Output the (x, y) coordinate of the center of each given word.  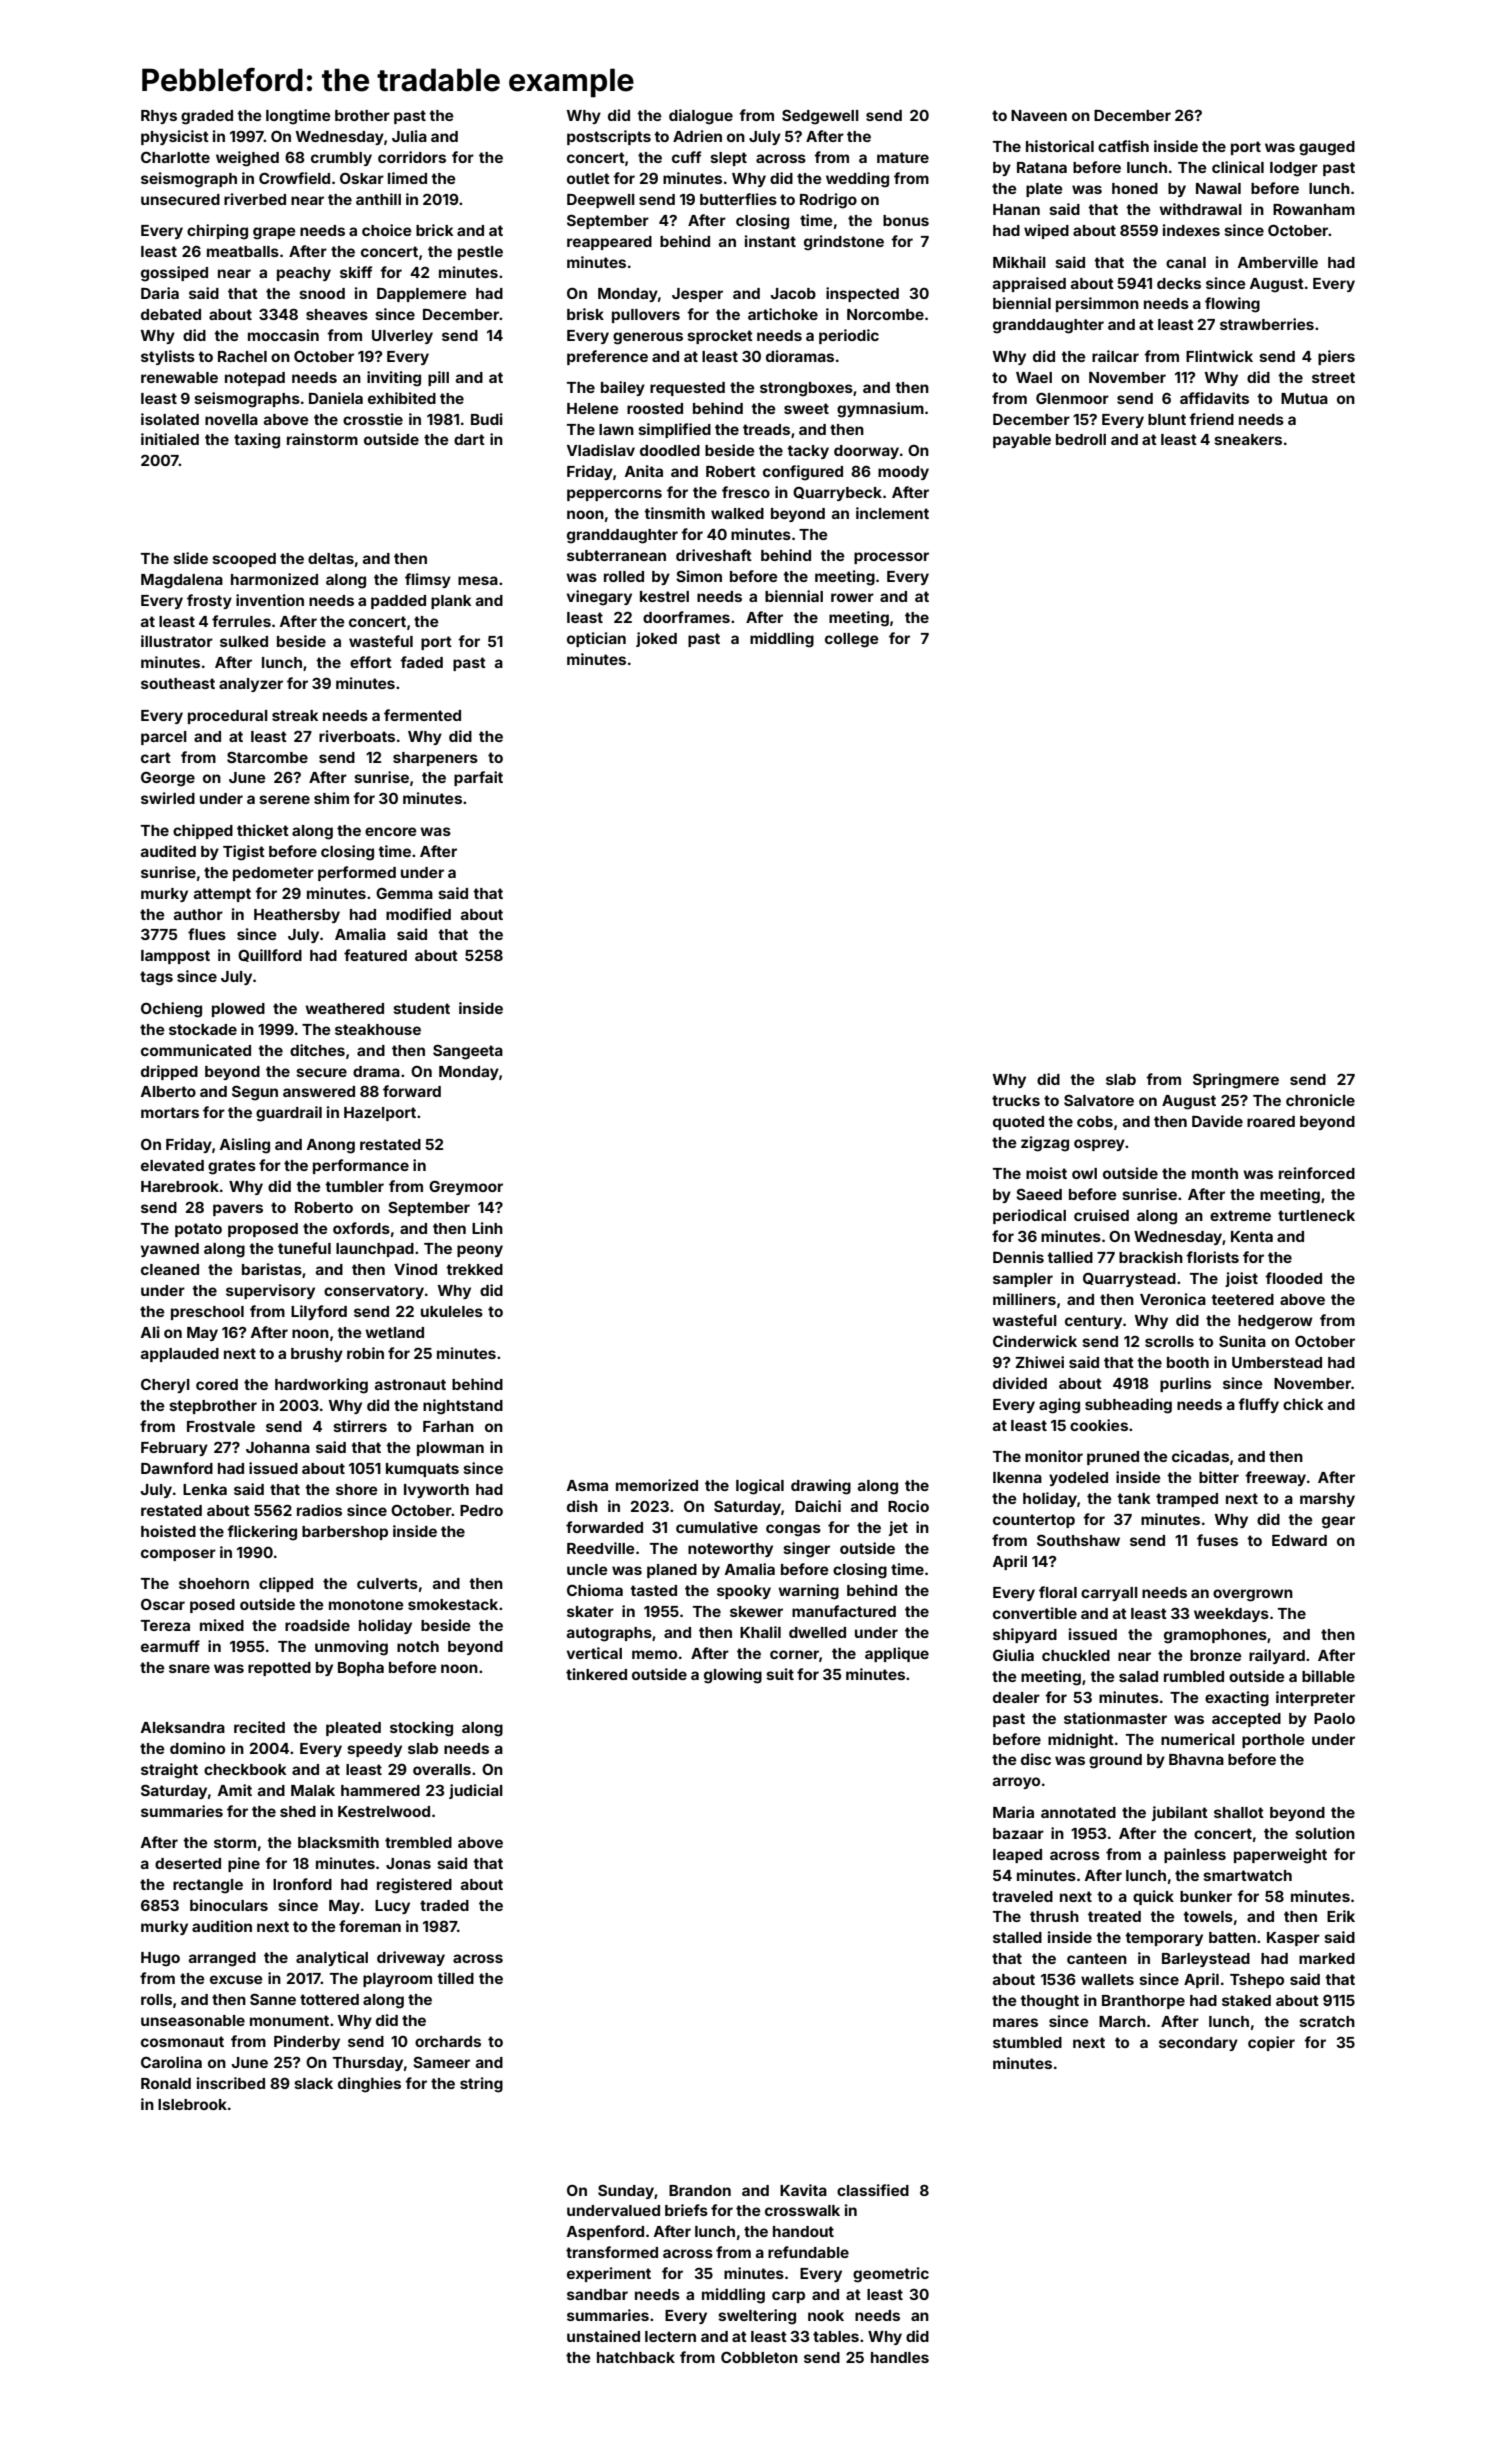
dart (469, 439)
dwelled (817, 1632)
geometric (891, 2275)
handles (900, 2357)
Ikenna (1017, 1477)
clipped (286, 1584)
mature (903, 157)
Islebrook (192, 2104)
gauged (1327, 148)
